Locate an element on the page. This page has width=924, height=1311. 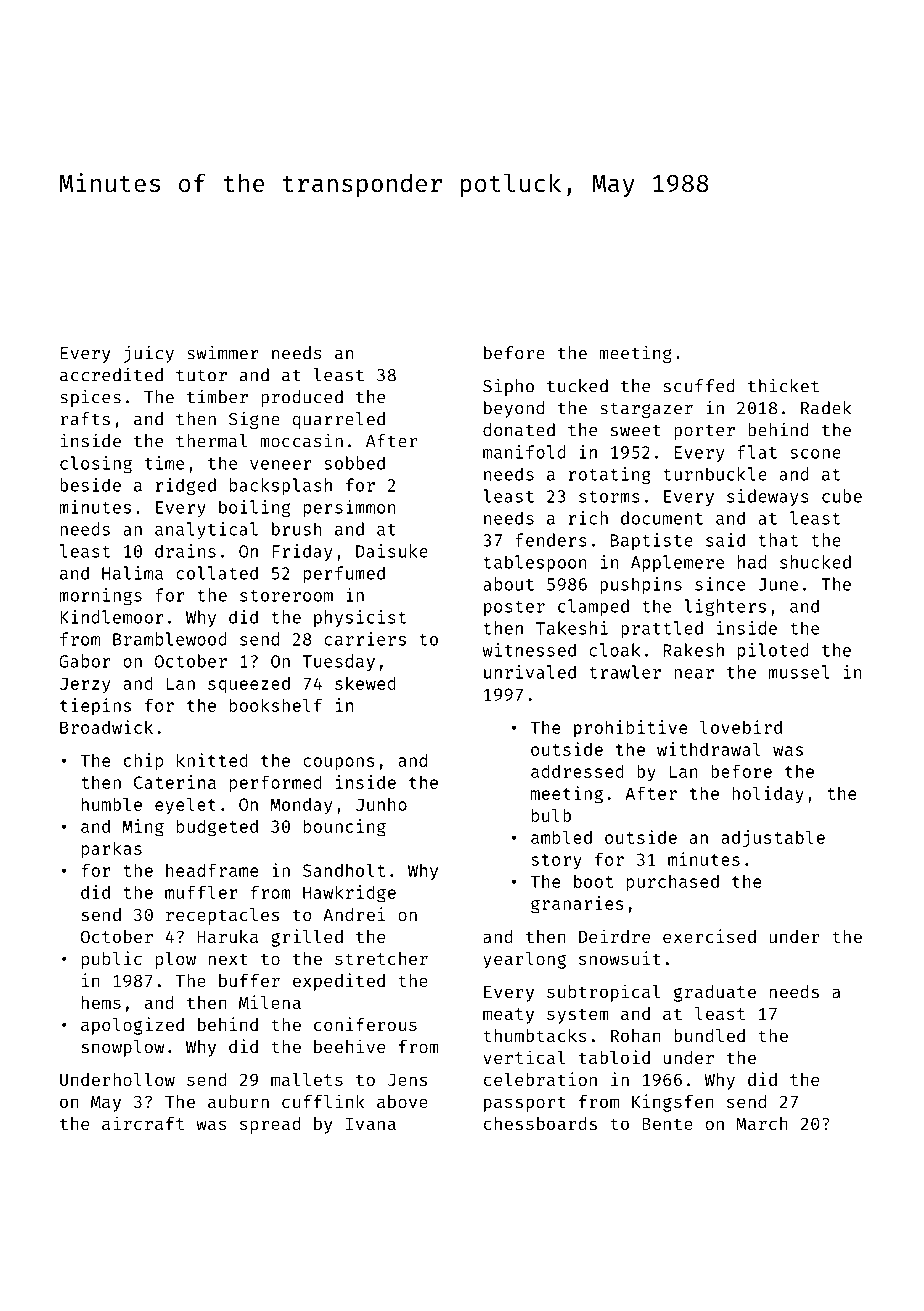
juicy is located at coordinates (149, 354).
